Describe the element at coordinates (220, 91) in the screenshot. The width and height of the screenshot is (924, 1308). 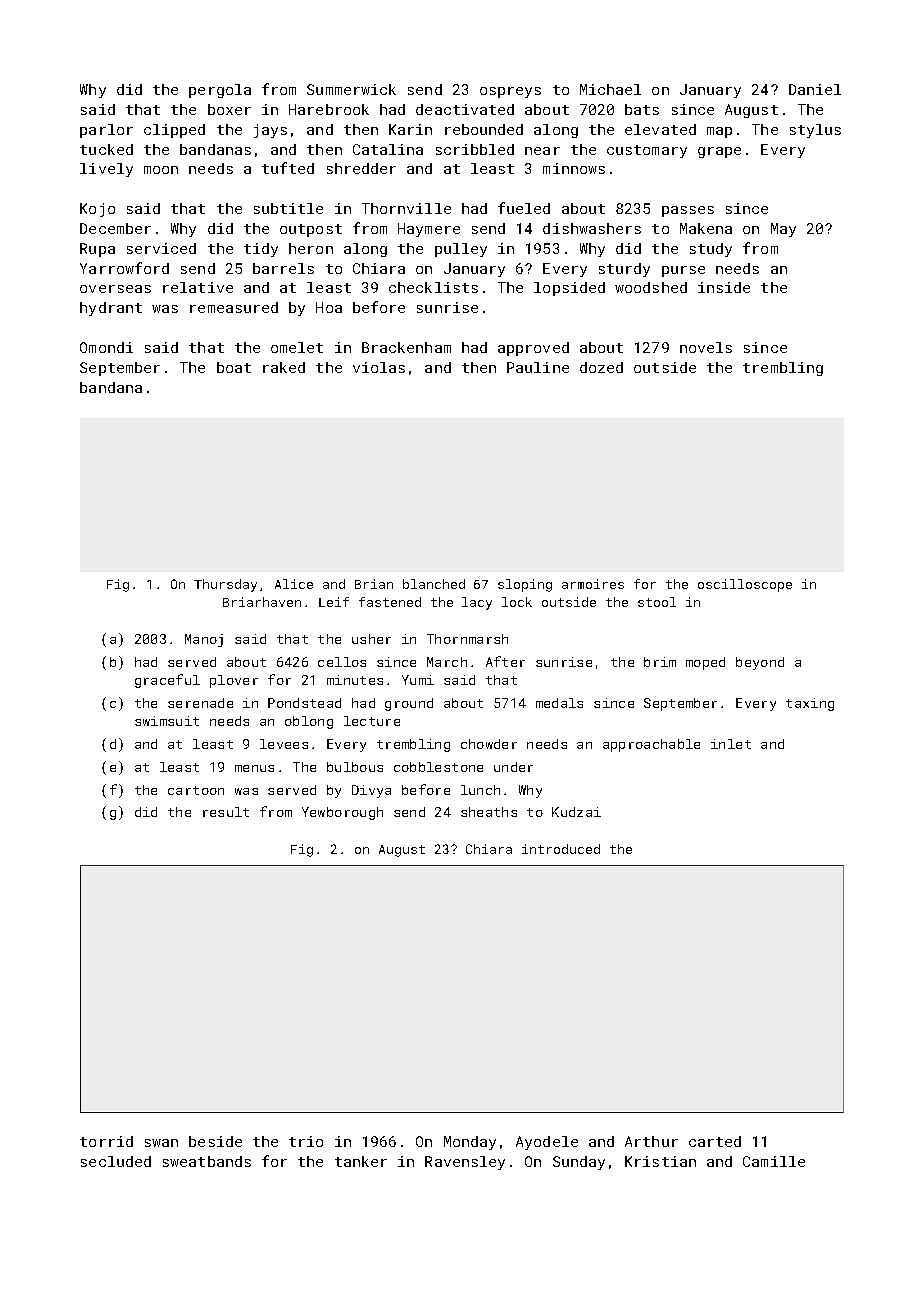
I see `pergola` at that location.
